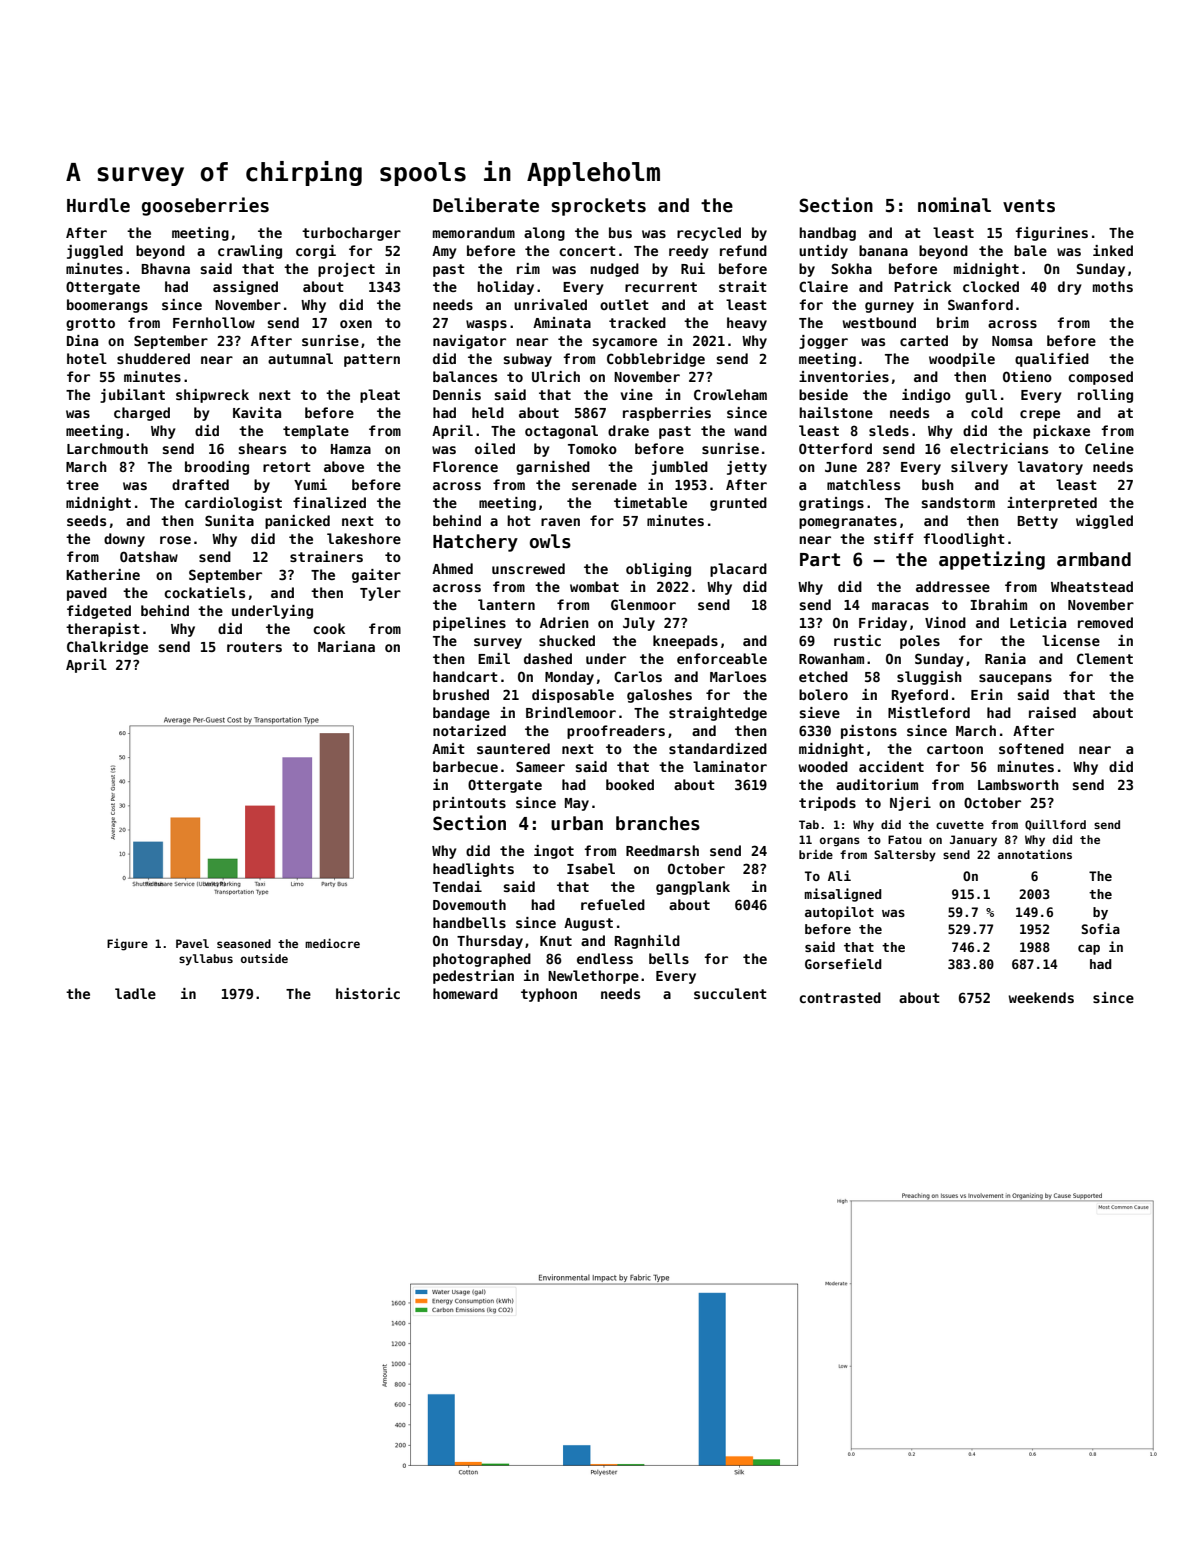 Image resolution: width=1200 pixels, height=1553 pixels. What do you see at coordinates (344, 466) in the screenshot?
I see `above` at bounding box center [344, 466].
